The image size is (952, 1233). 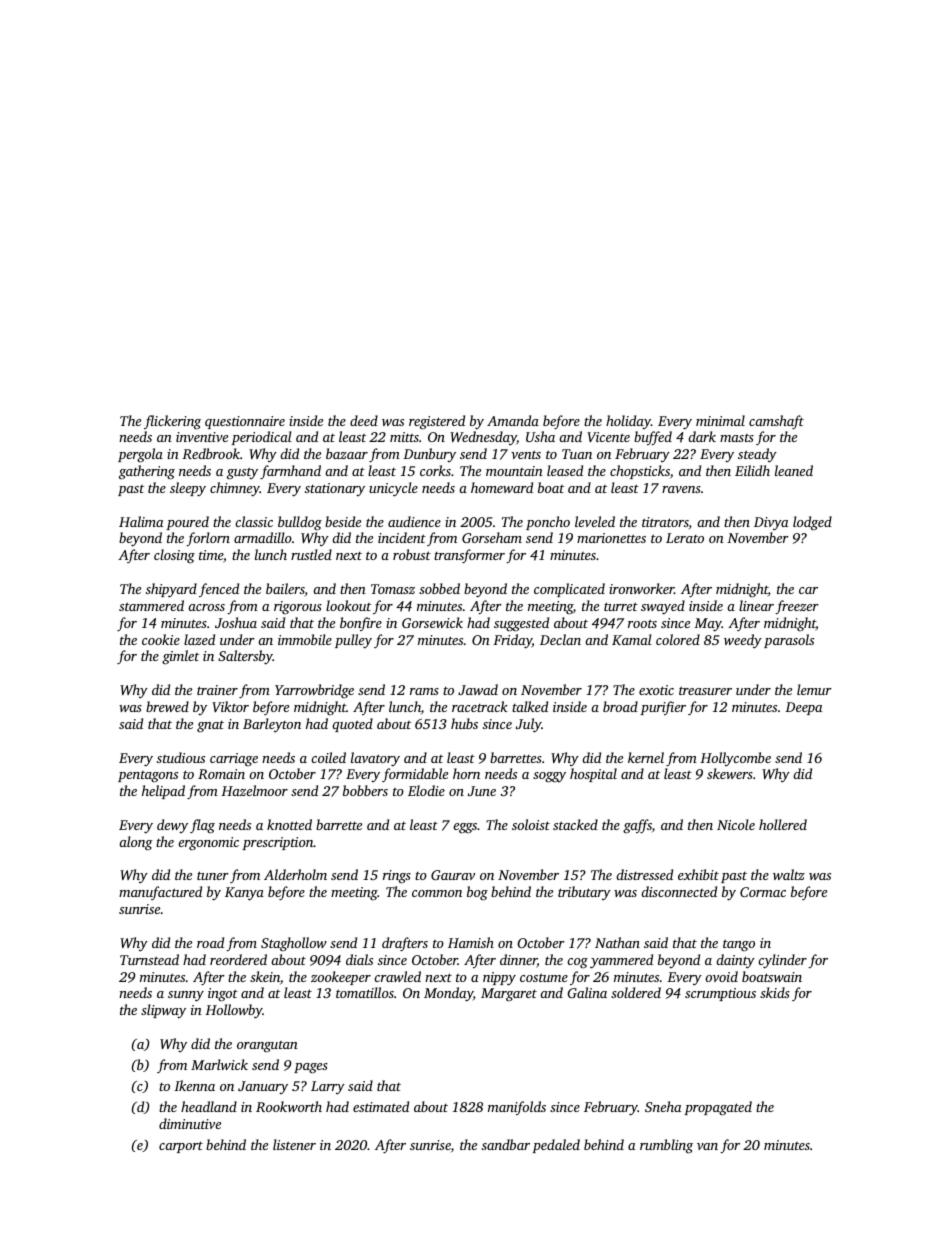 I want to click on costume, so click(x=544, y=977).
